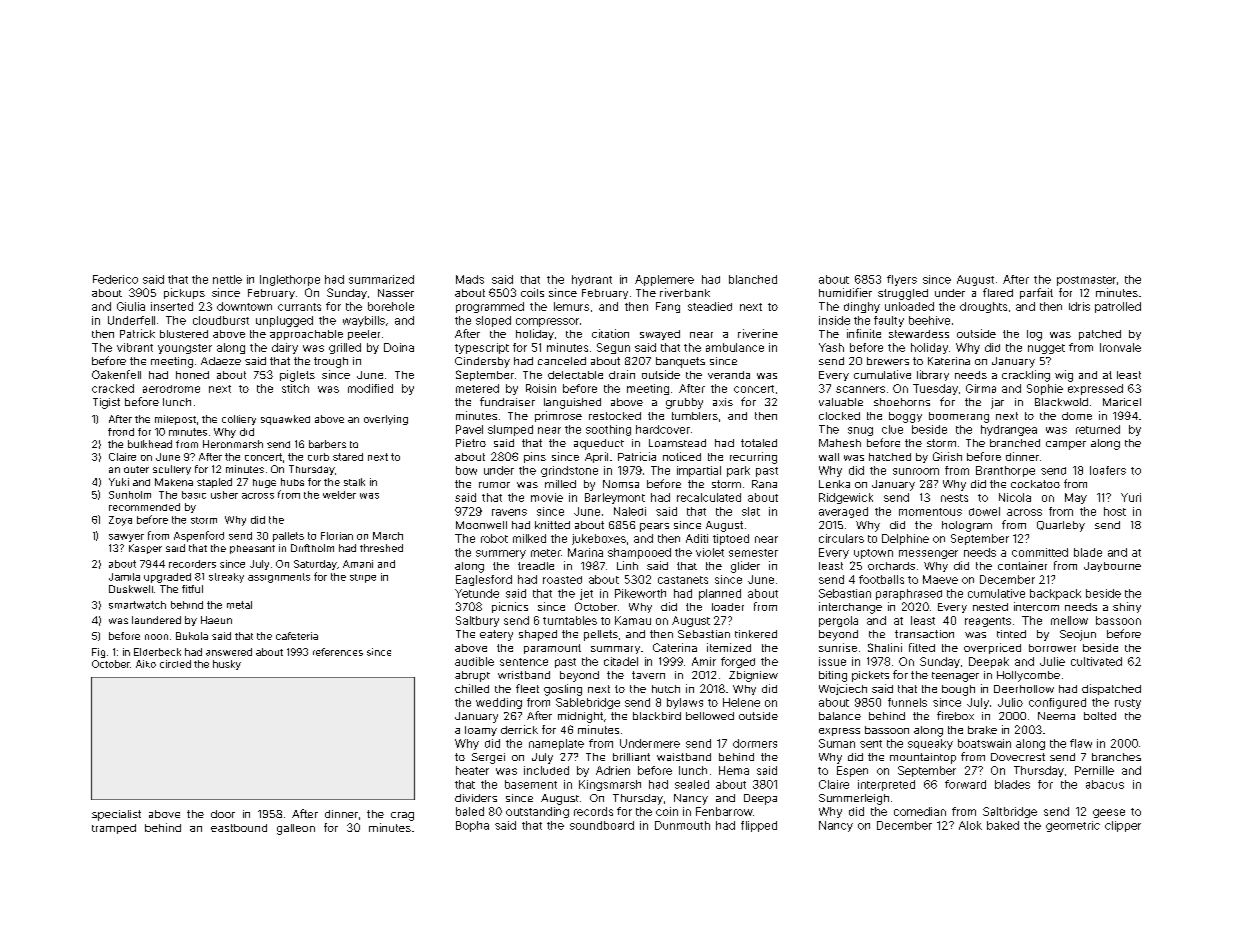 This document has height=952, width=1233. Describe the element at coordinates (922, 647) in the document. I see `fitted` at that location.
